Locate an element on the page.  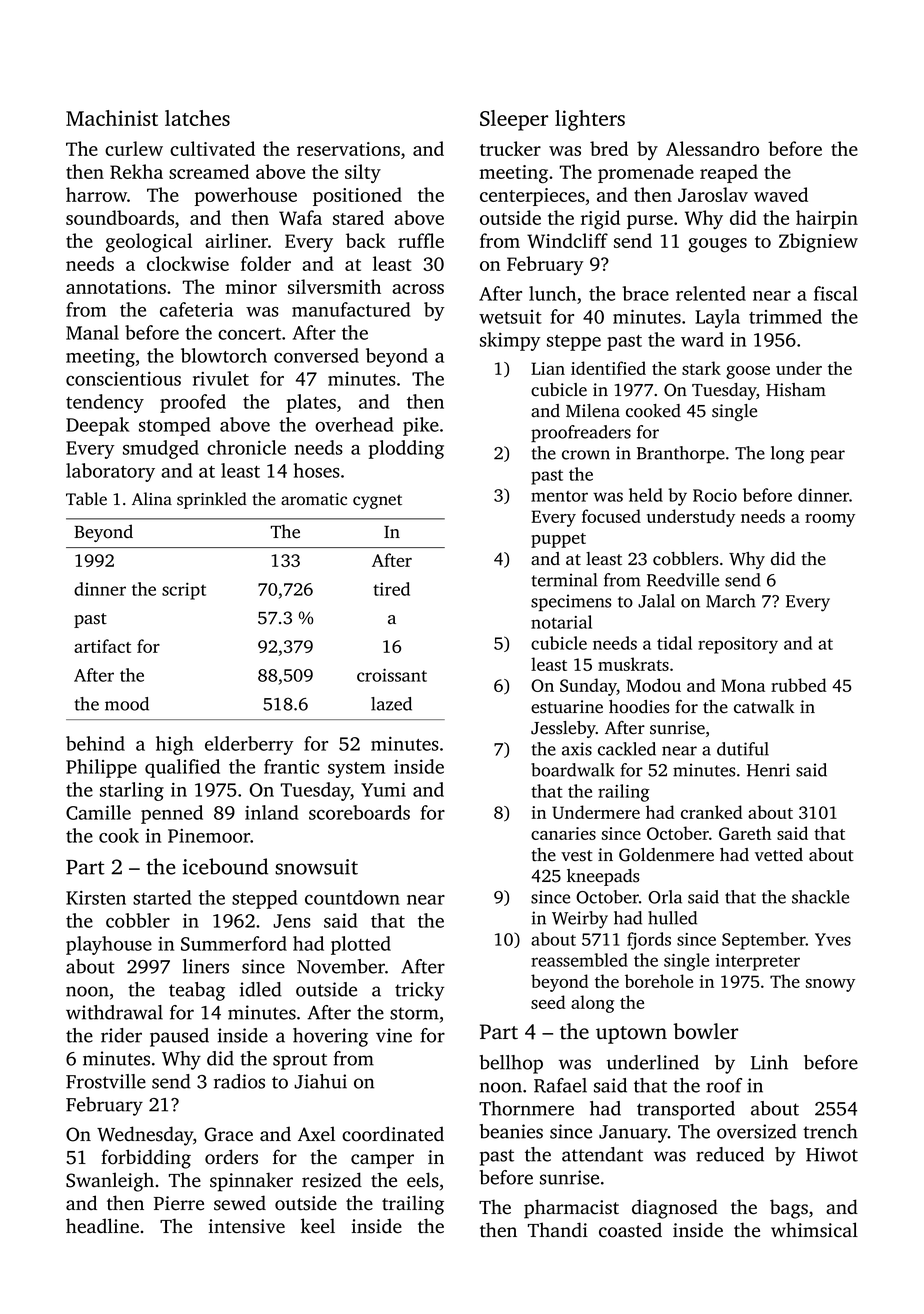
relented is located at coordinates (711, 293).
